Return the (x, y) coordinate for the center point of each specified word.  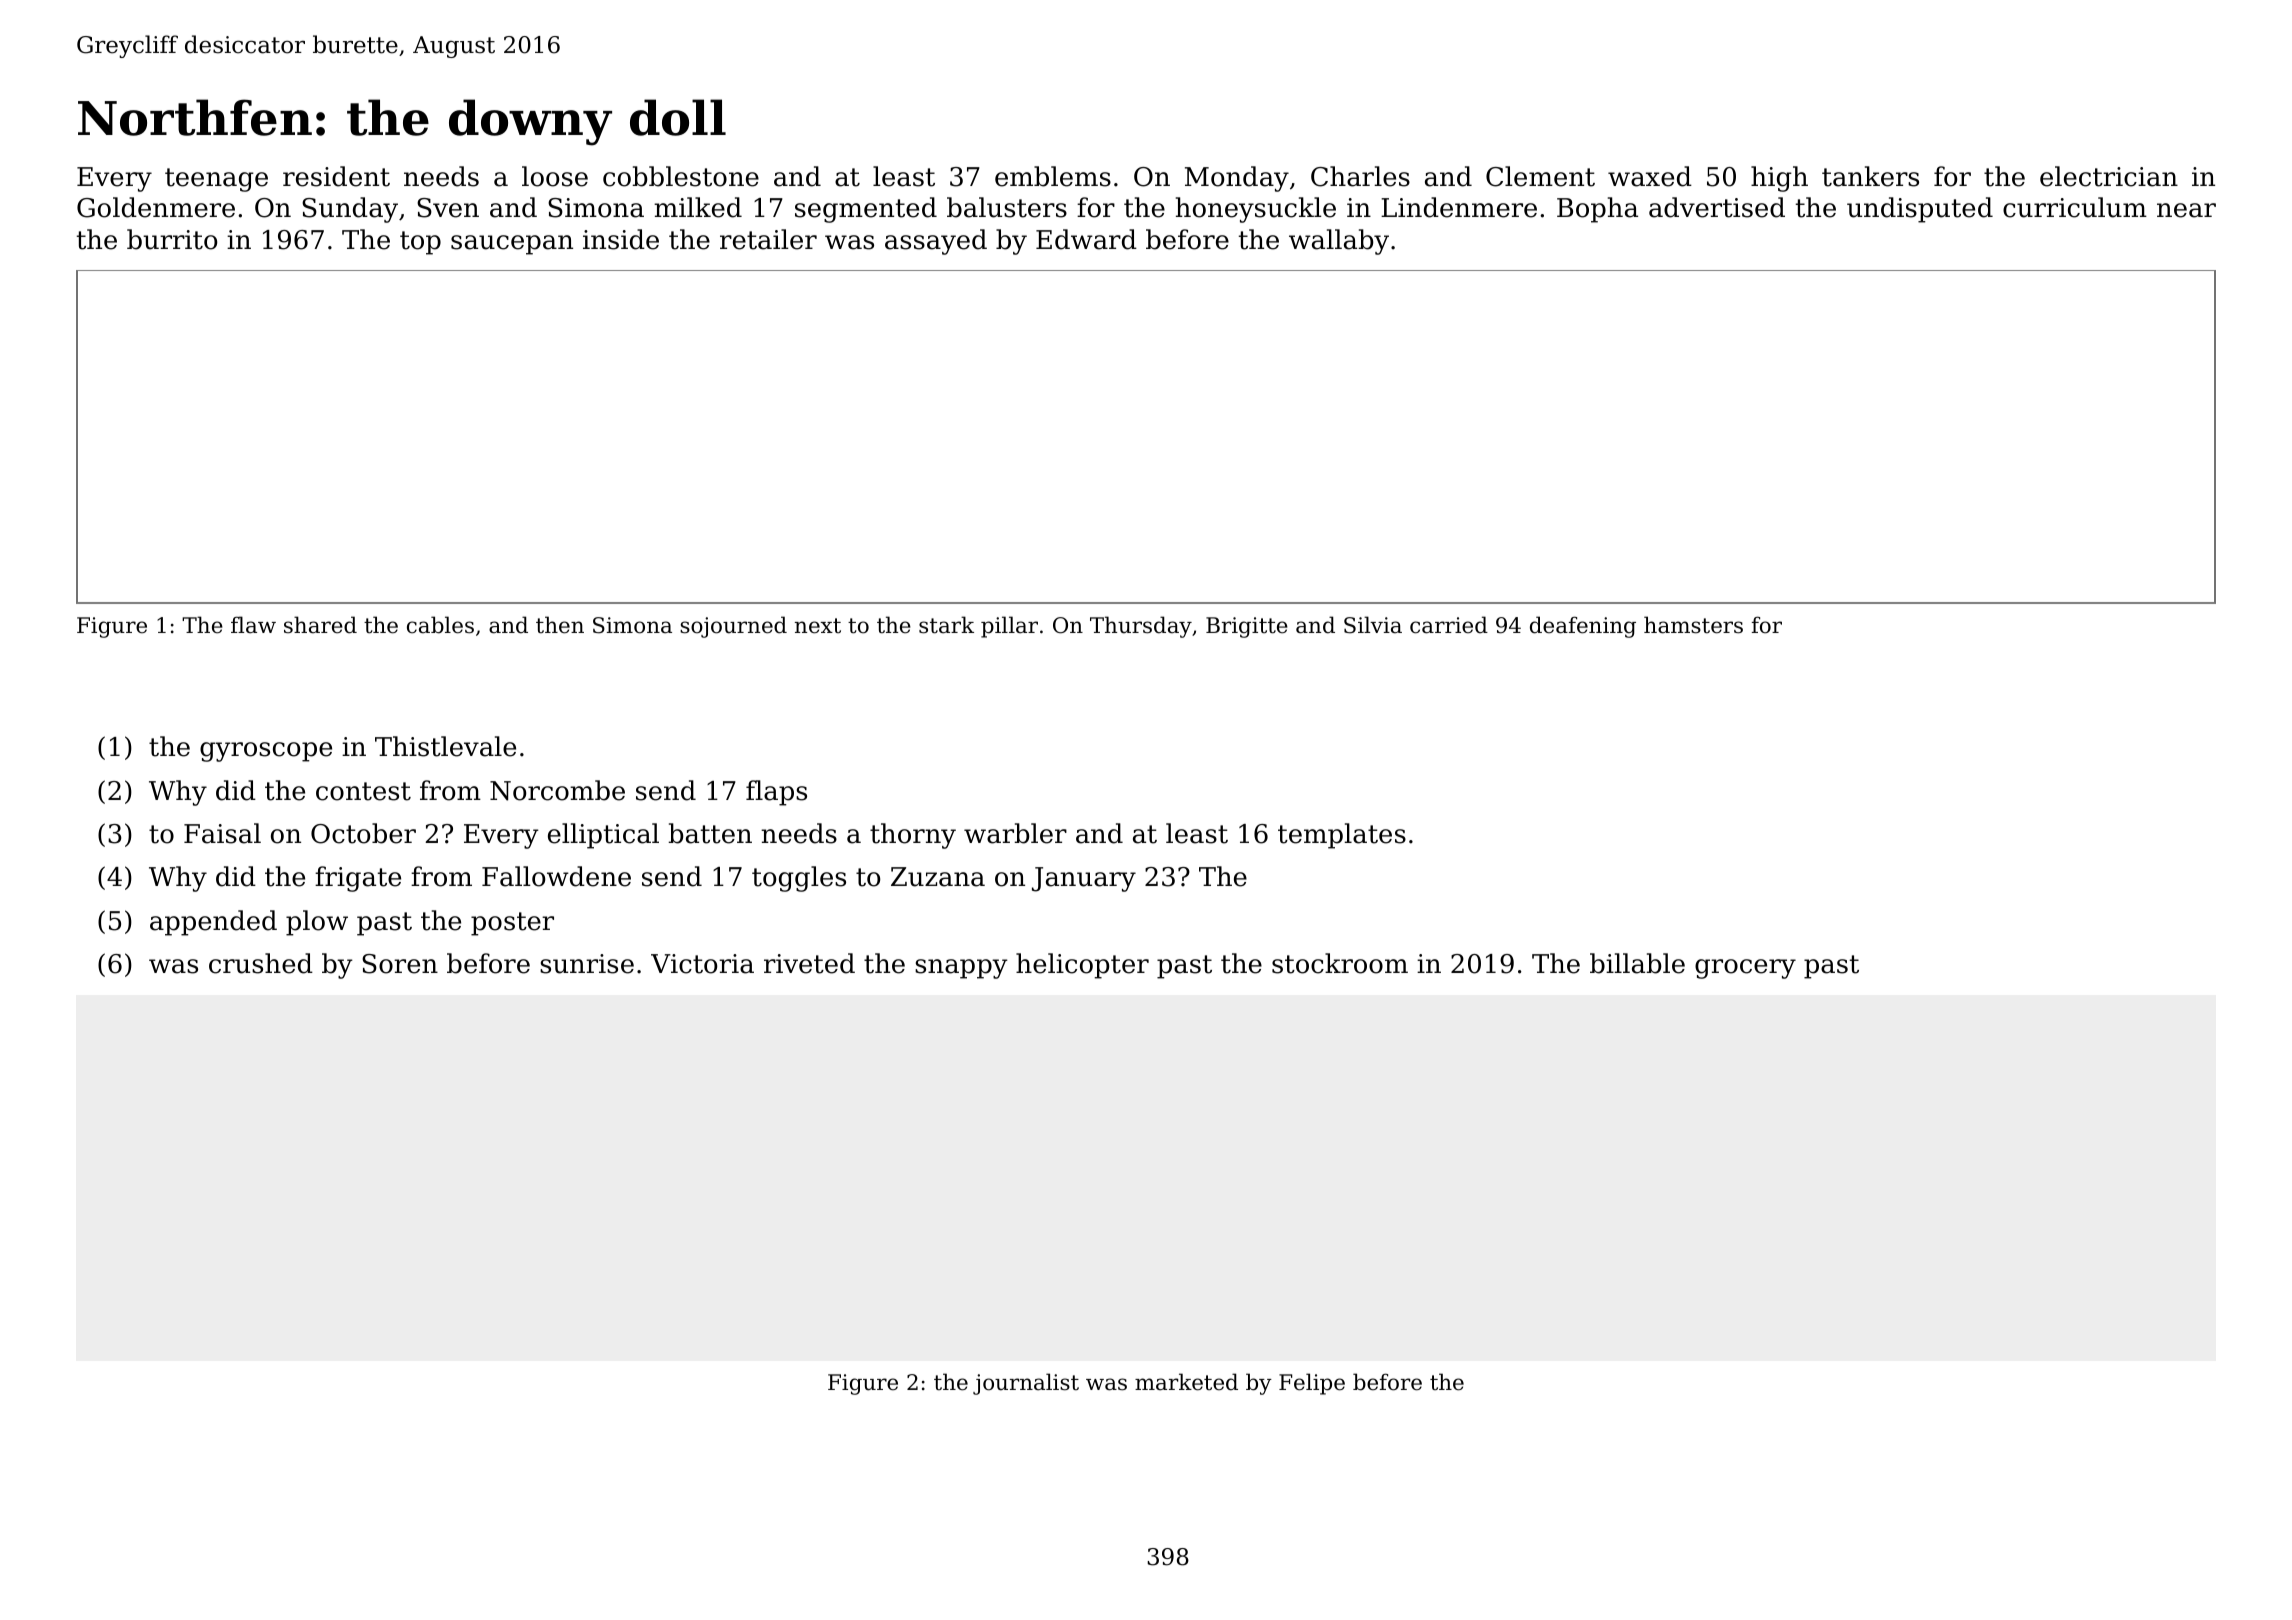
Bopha (1597, 210)
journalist (1026, 1384)
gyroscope (266, 752)
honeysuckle (1256, 210)
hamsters (1693, 625)
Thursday (1141, 627)
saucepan (512, 245)
